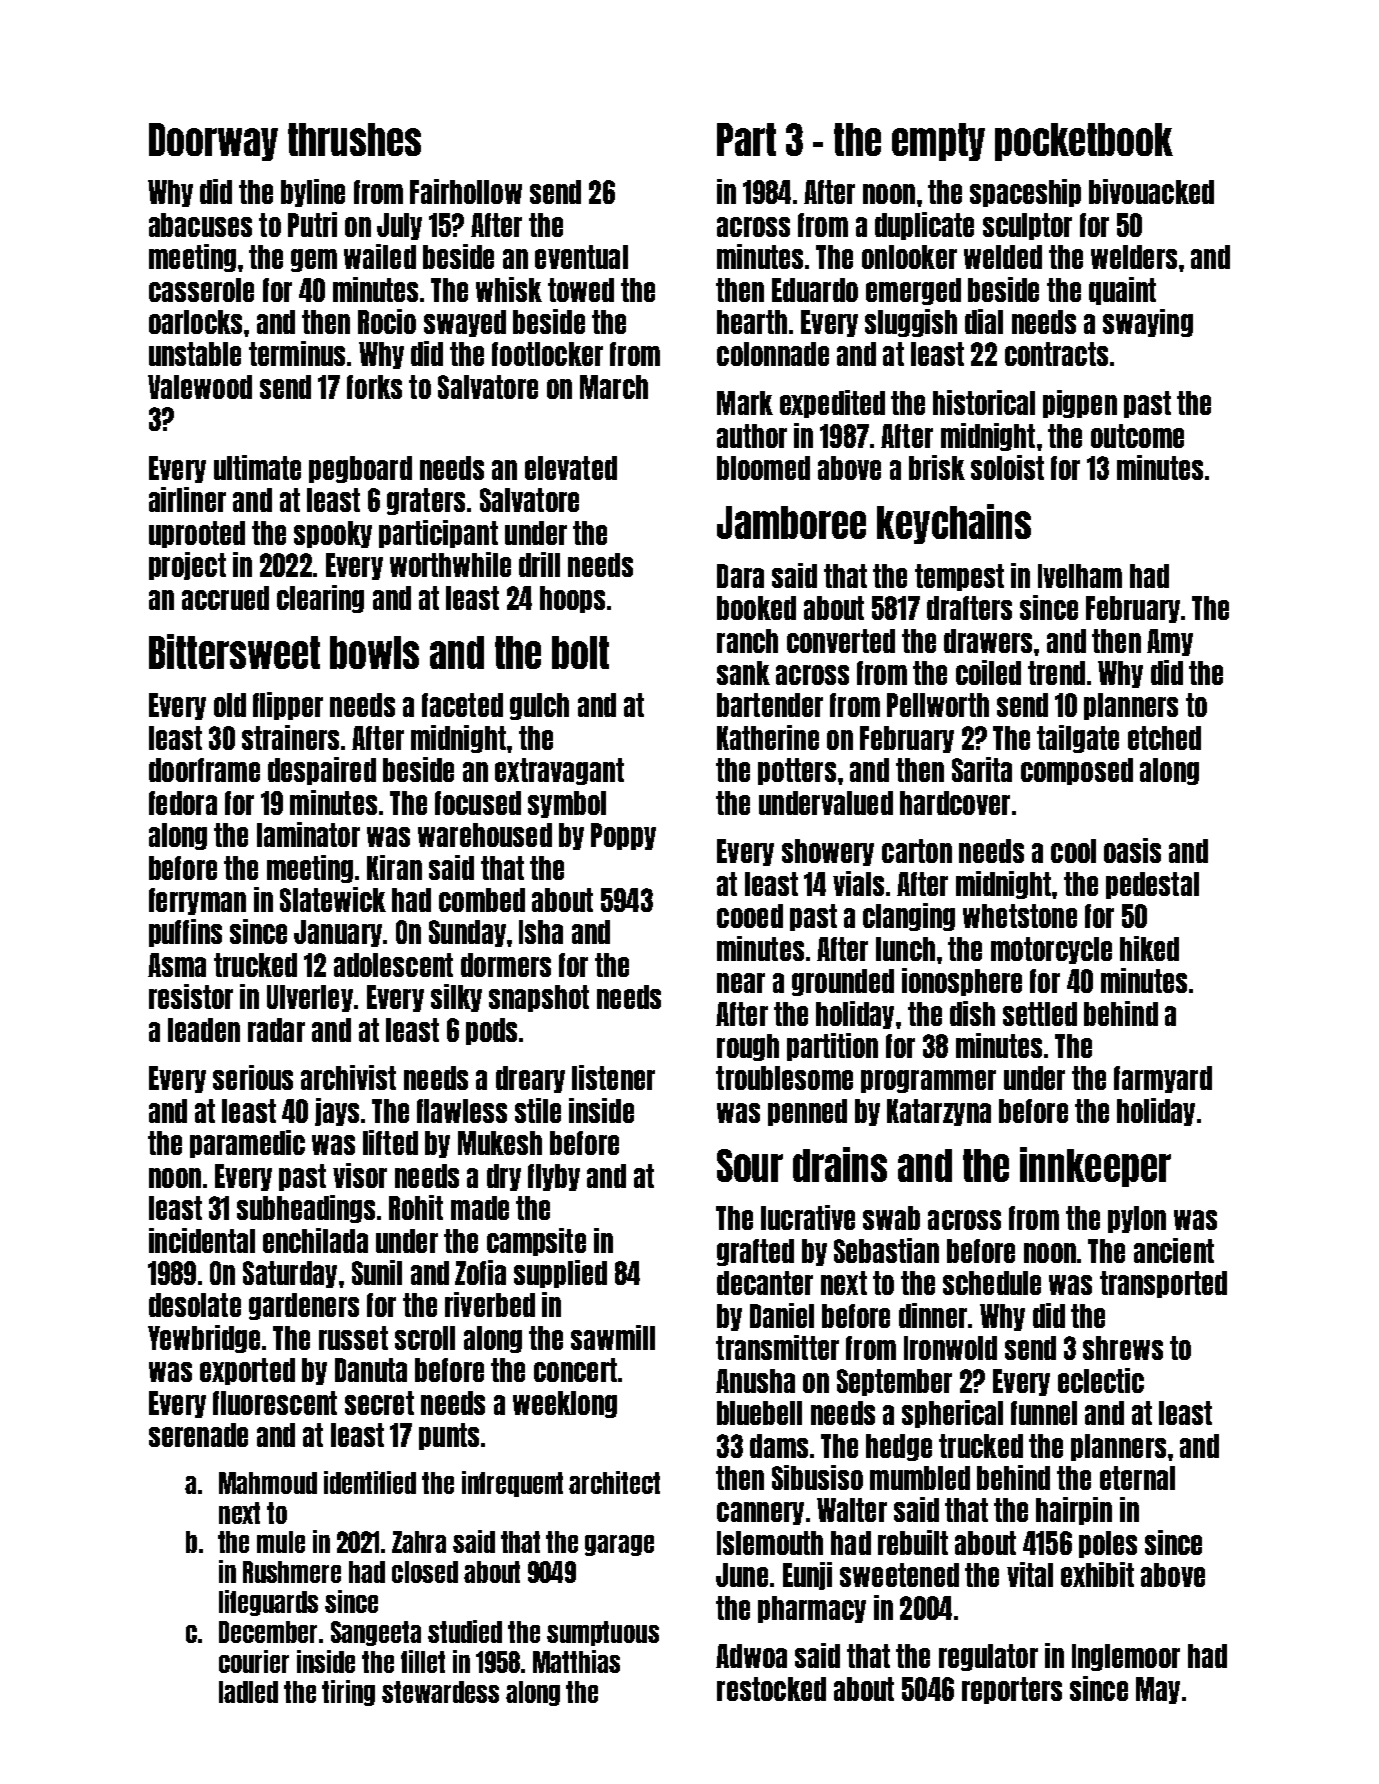 The height and width of the image is (1784, 1379). What do you see at coordinates (204, 1030) in the image?
I see `leaden` at bounding box center [204, 1030].
